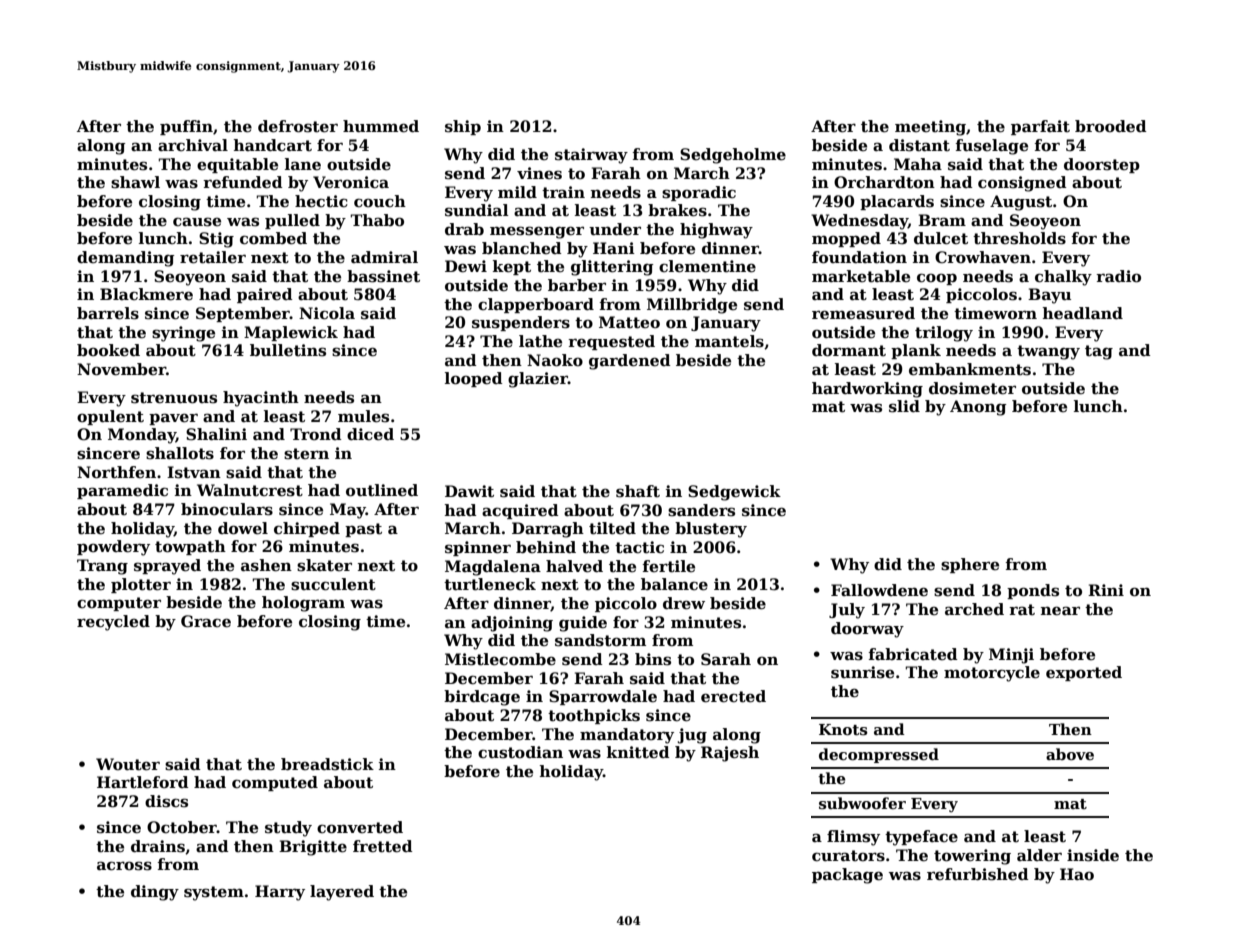 This screenshot has height=952, width=1233. I want to click on ship, so click(463, 127).
